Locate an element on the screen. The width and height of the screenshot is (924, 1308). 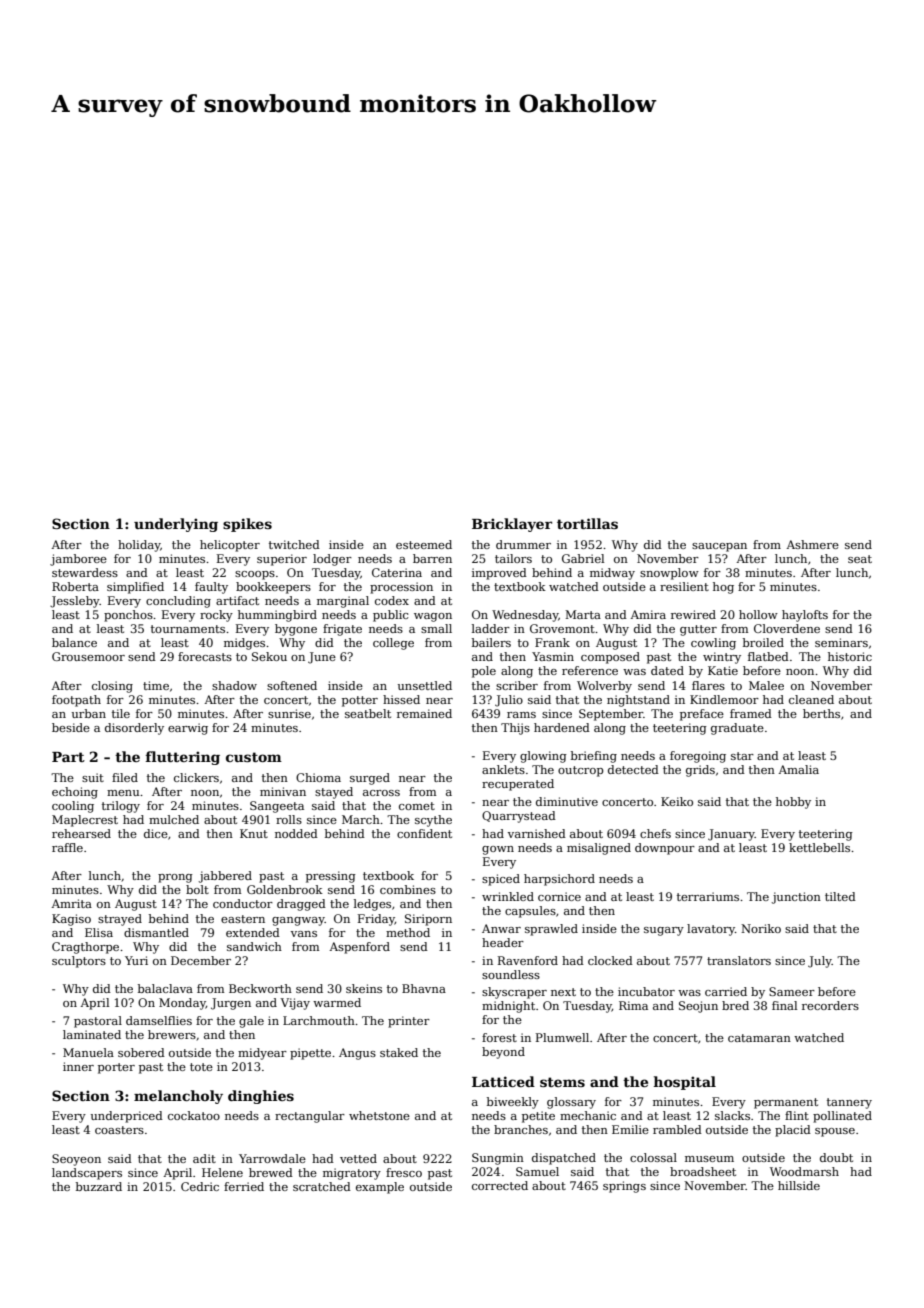
ferried is located at coordinates (244, 1186).
